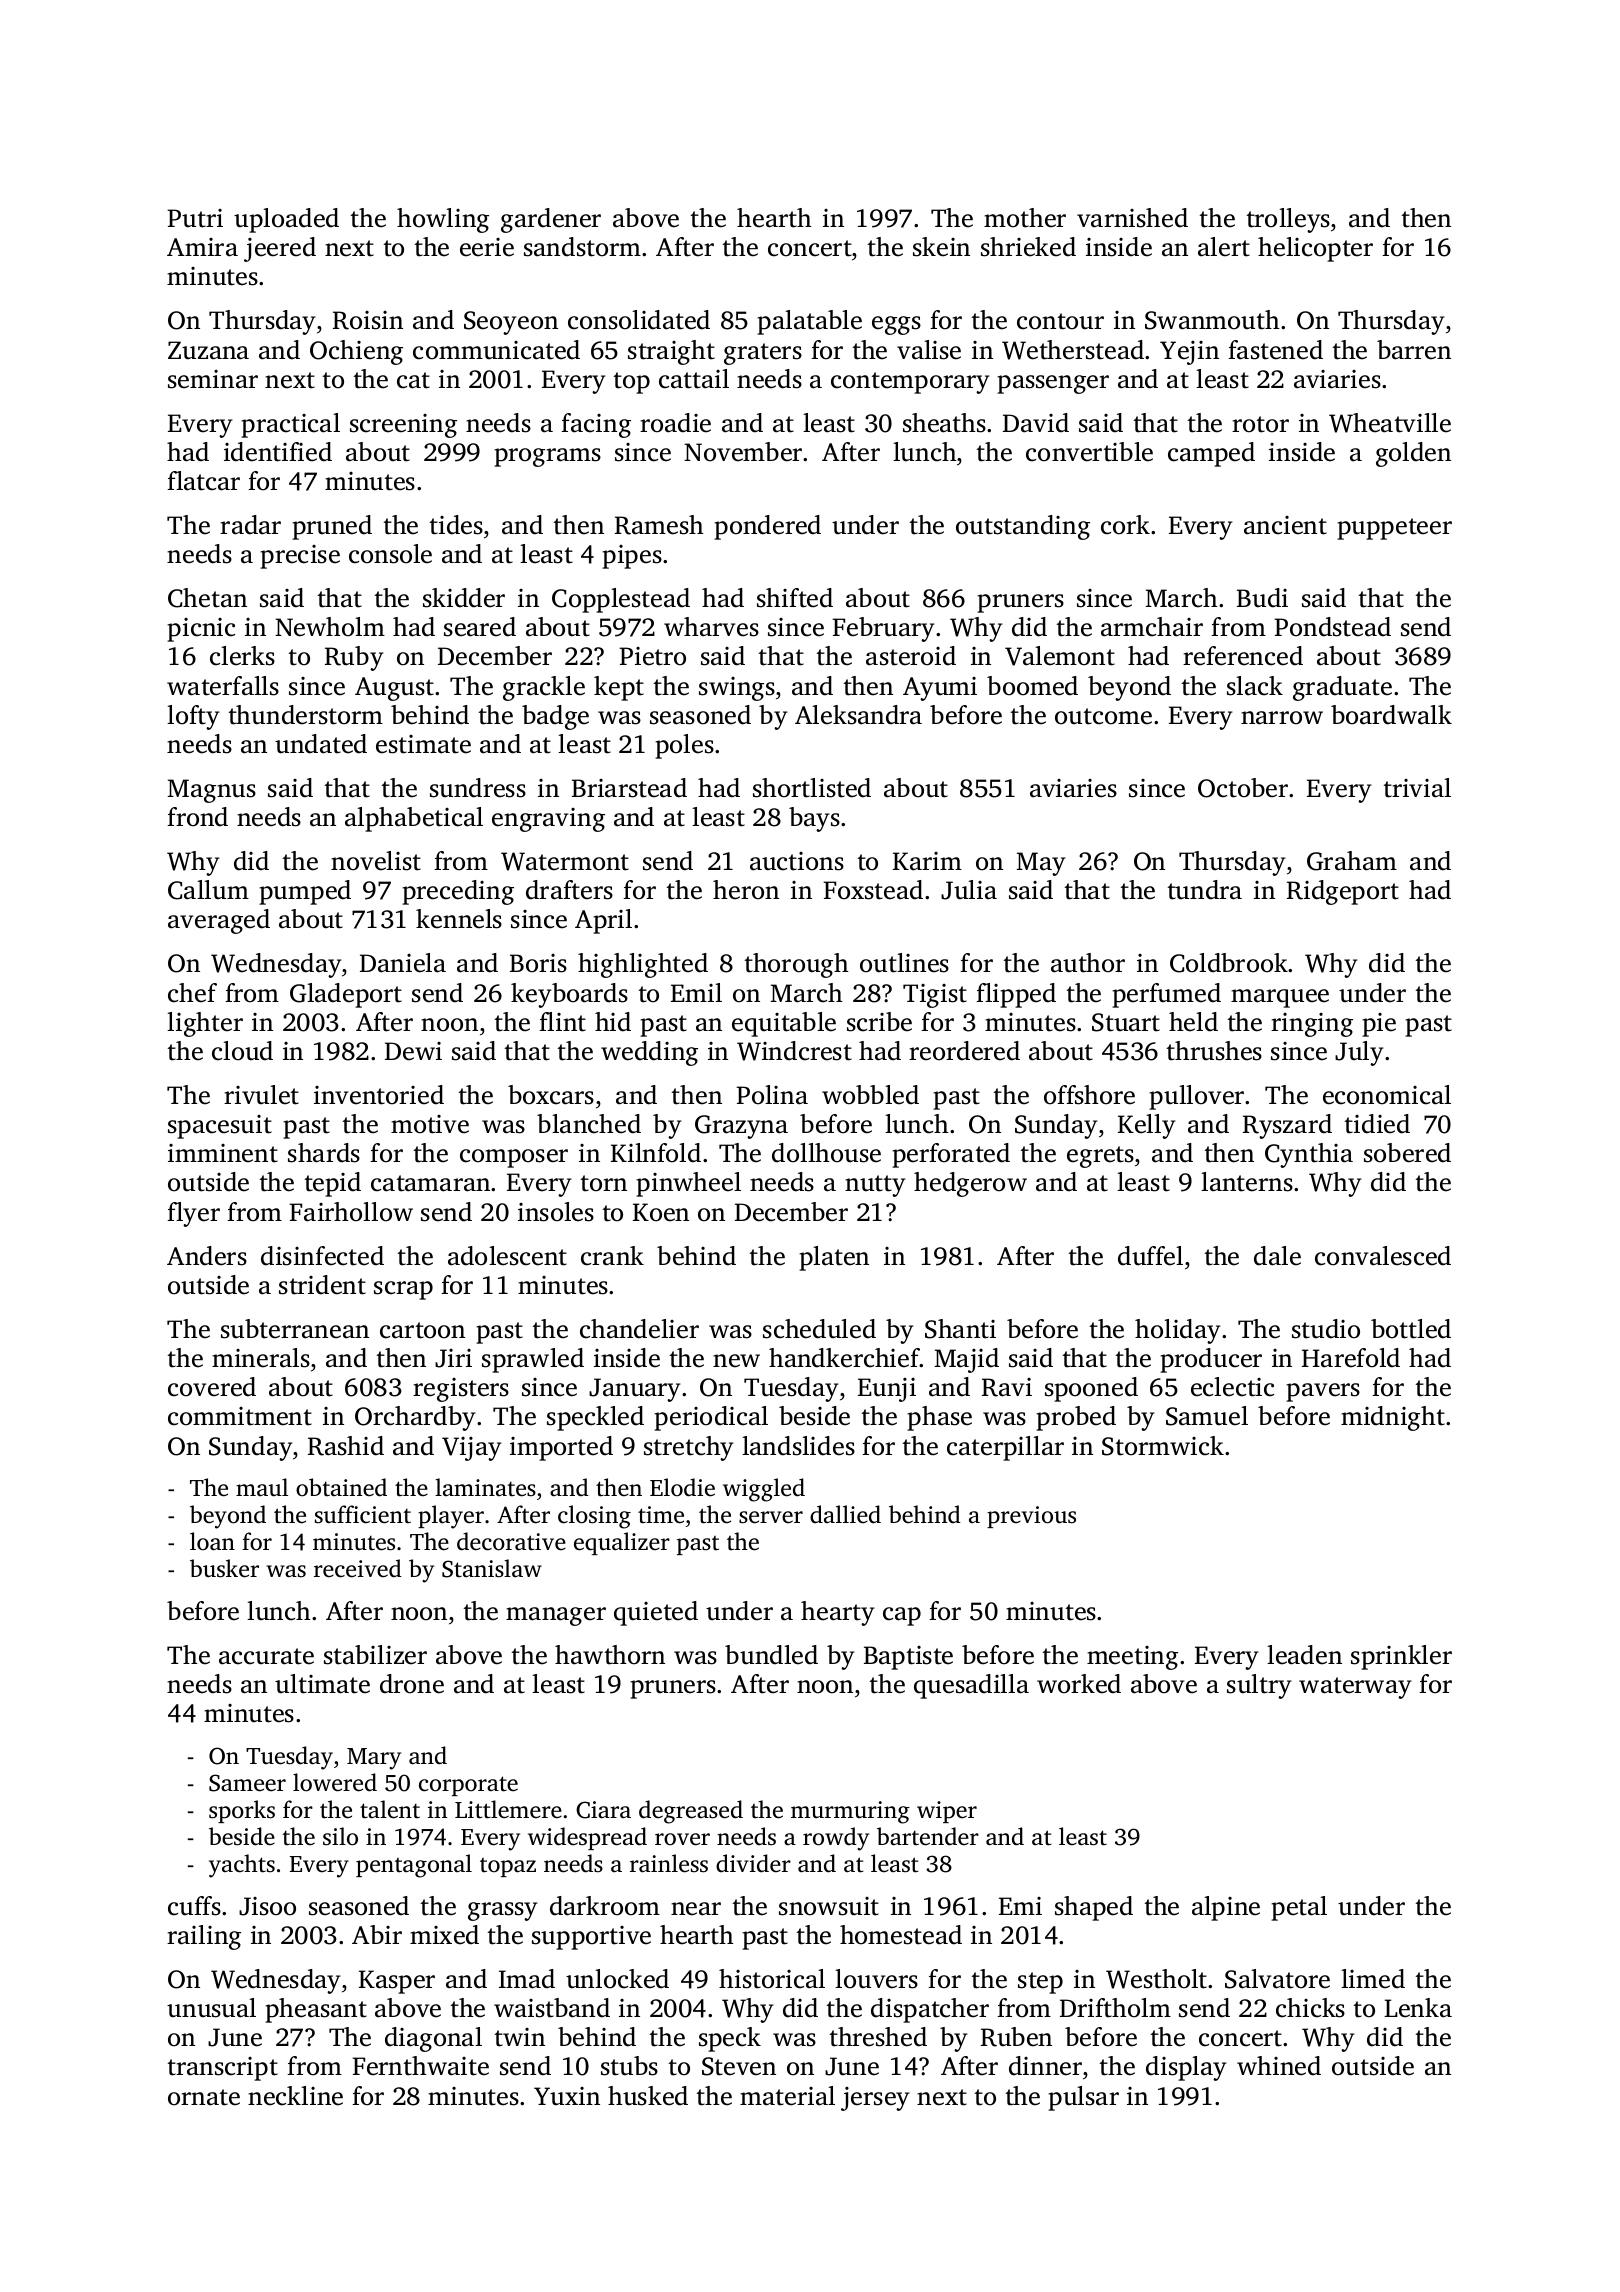  What do you see at coordinates (819, 1329) in the screenshot?
I see `scheduled` at bounding box center [819, 1329].
